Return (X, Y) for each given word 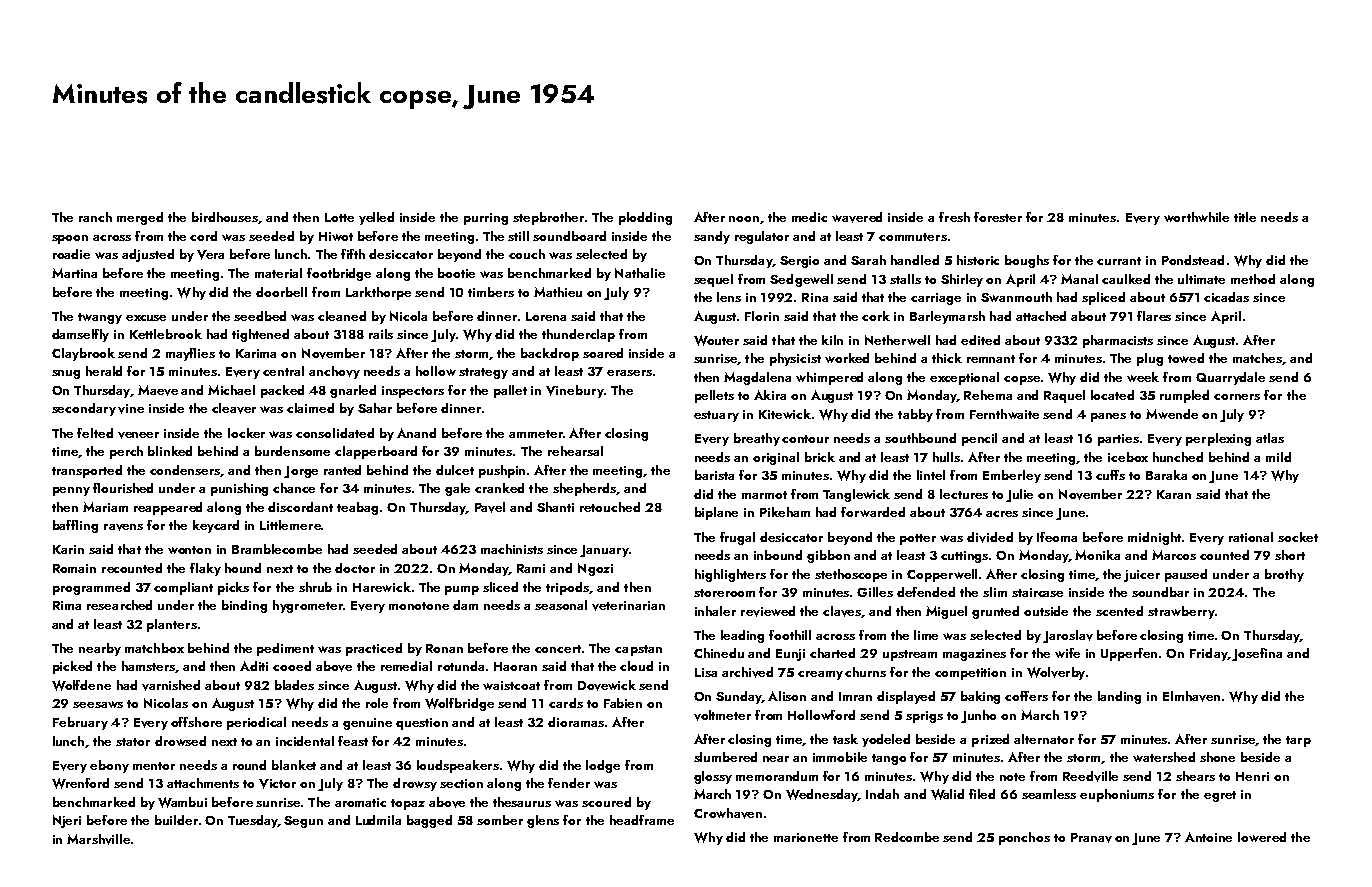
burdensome (292, 451)
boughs (1027, 261)
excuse (146, 318)
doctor (355, 568)
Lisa (706, 672)
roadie (71, 254)
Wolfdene (81, 685)
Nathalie (640, 273)
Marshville (98, 839)
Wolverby (1056, 673)
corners (1237, 397)
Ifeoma (1057, 537)
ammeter (536, 434)
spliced (1103, 298)
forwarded (873, 512)
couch (527, 254)
